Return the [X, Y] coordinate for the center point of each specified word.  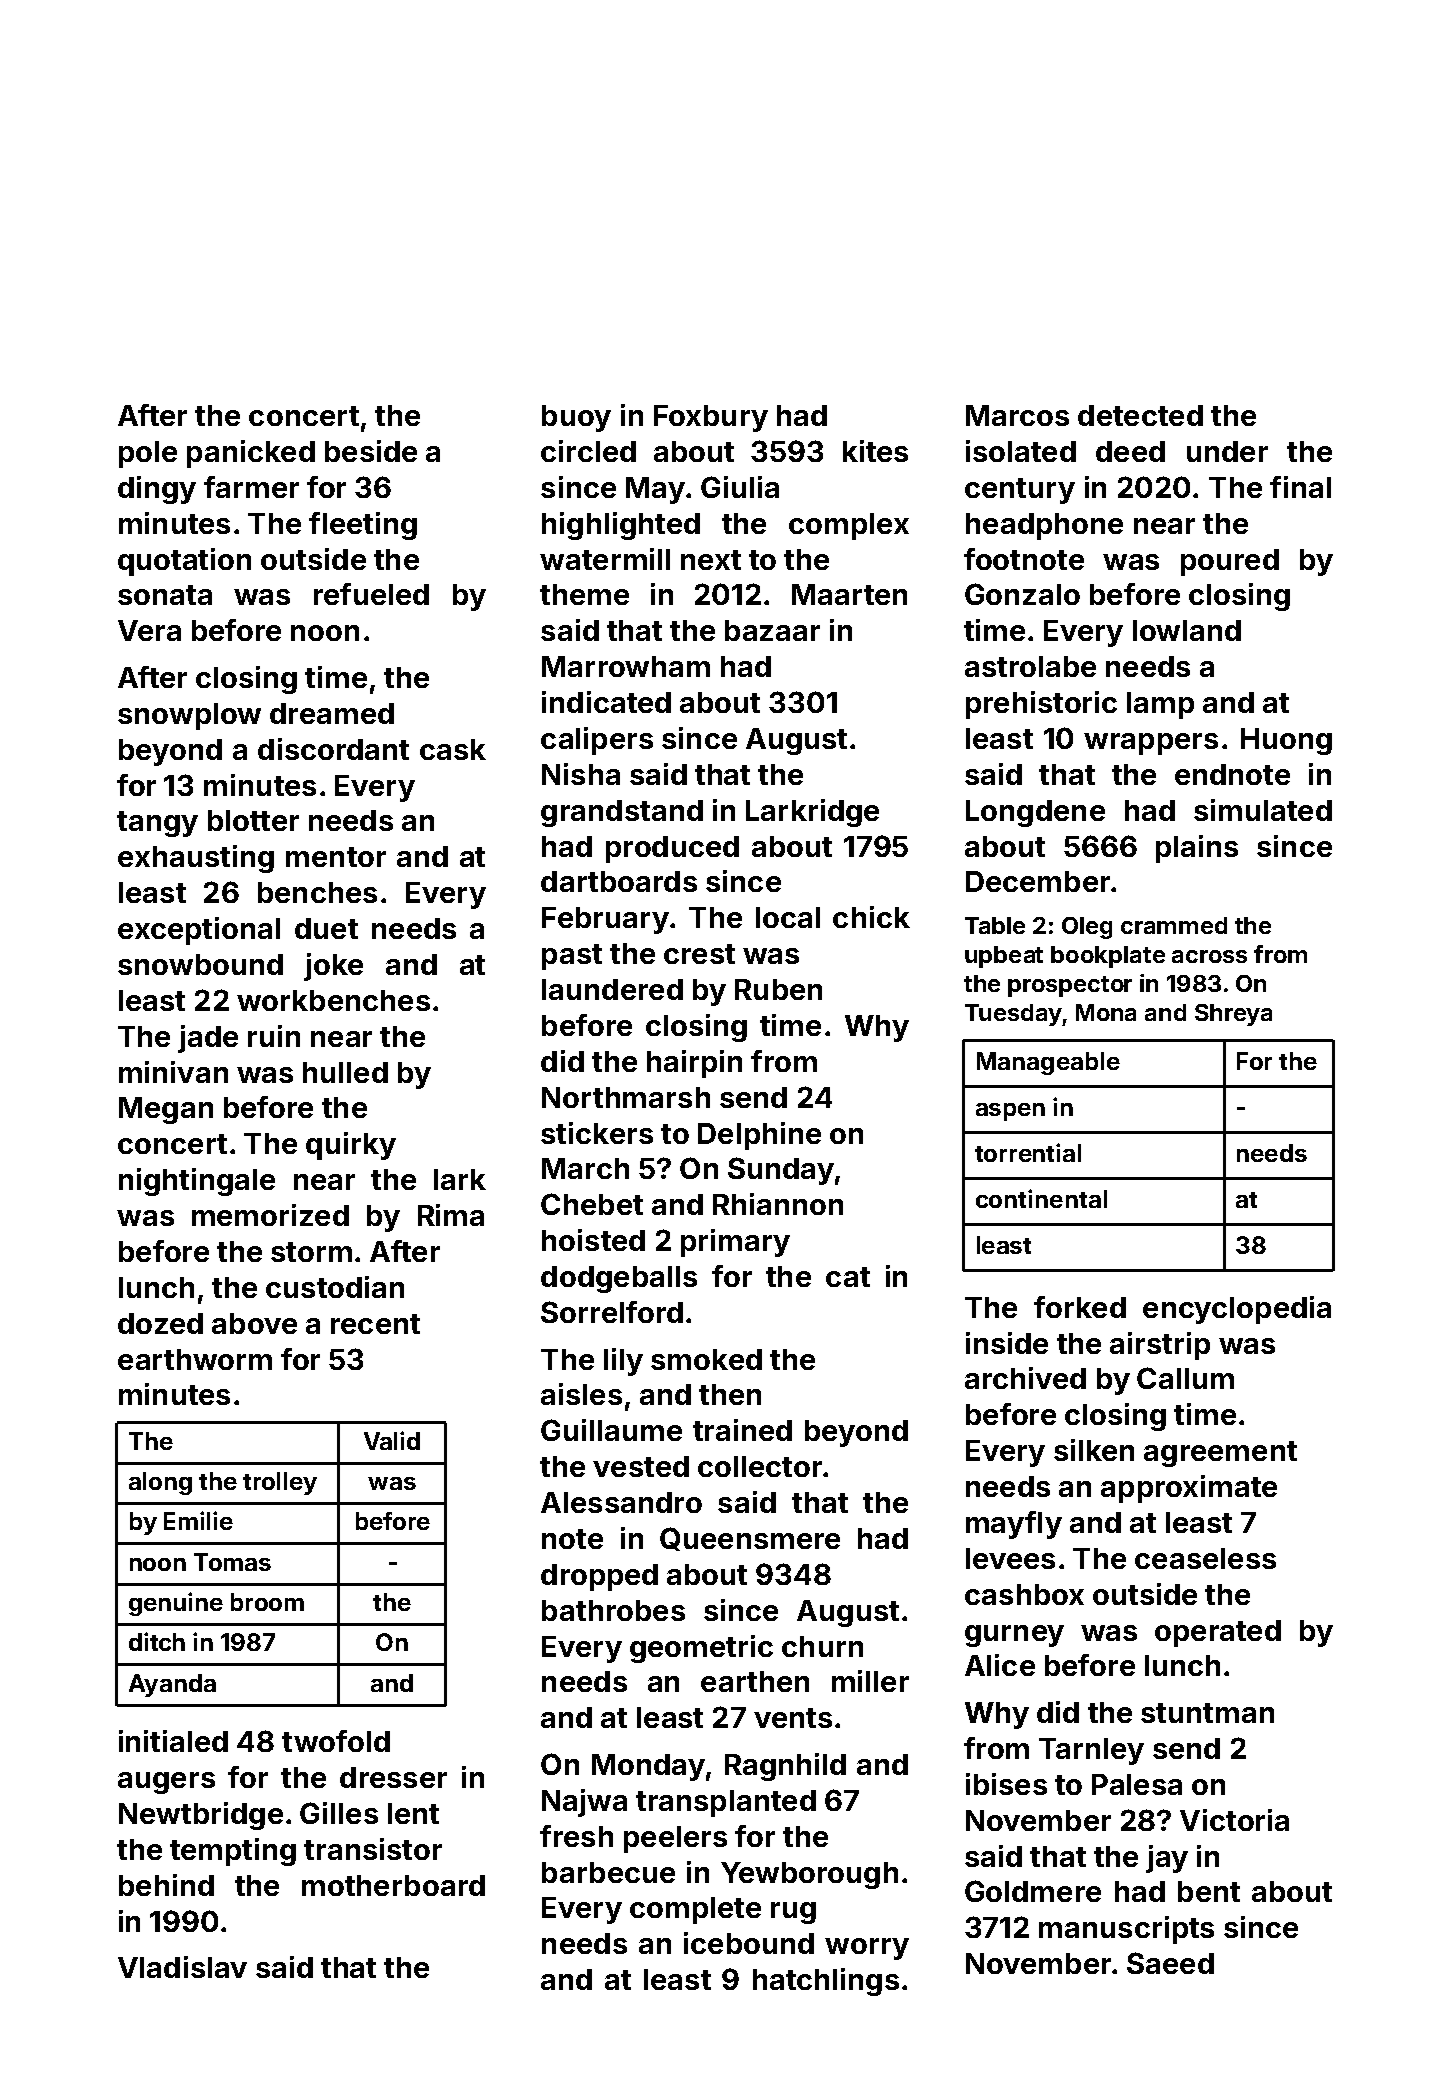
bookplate [1108, 957]
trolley [280, 1483]
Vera [149, 630]
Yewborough [809, 1875]
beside [371, 451]
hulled [345, 1072]
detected [1140, 415]
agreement [1220, 1454]
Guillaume [611, 1430]
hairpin [694, 1064]
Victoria [1234, 1820]
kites [875, 451]
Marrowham [626, 666]
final [1300, 487]
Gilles [339, 1813]
